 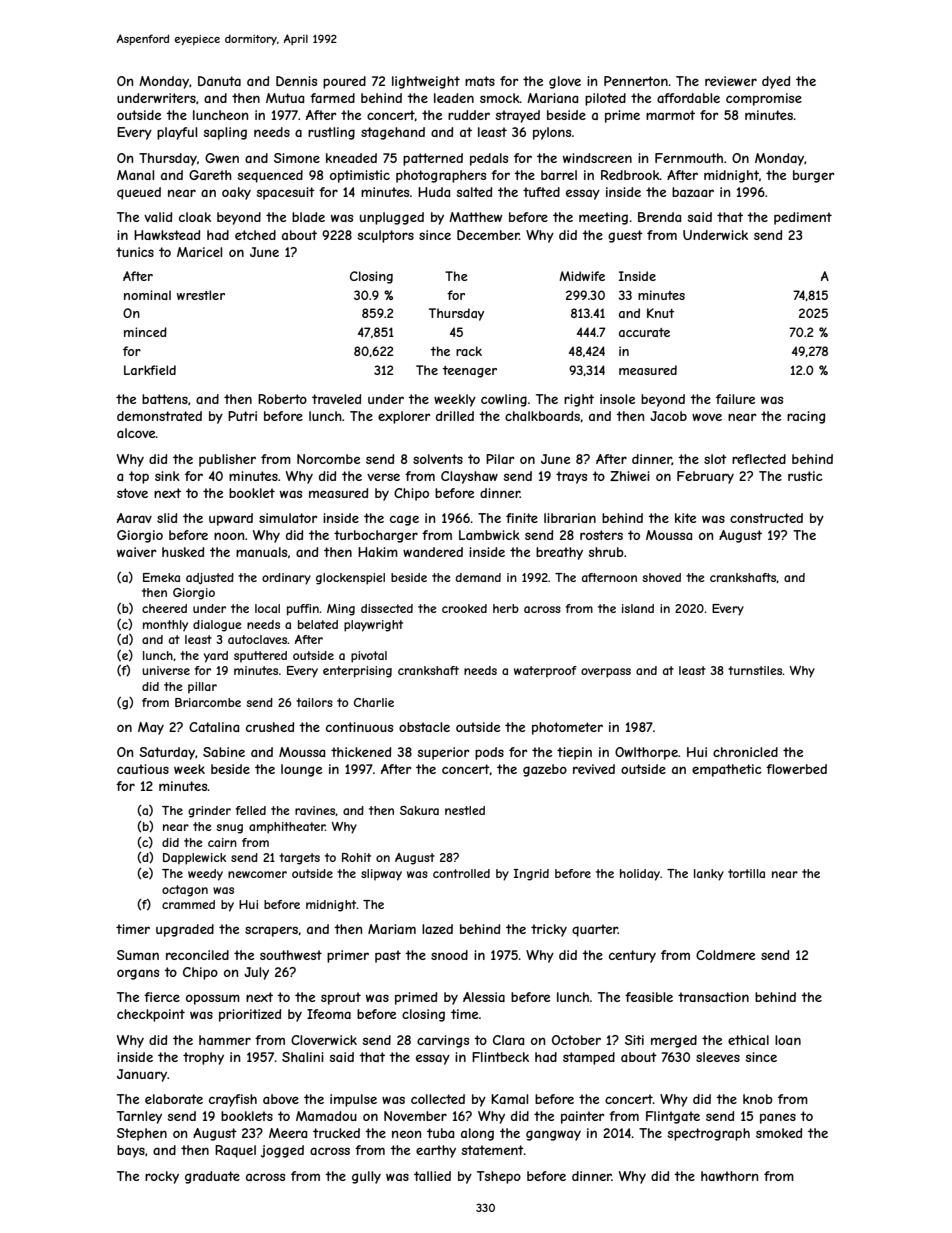 What do you see at coordinates (484, 997) in the screenshot?
I see `Alessia` at bounding box center [484, 997].
